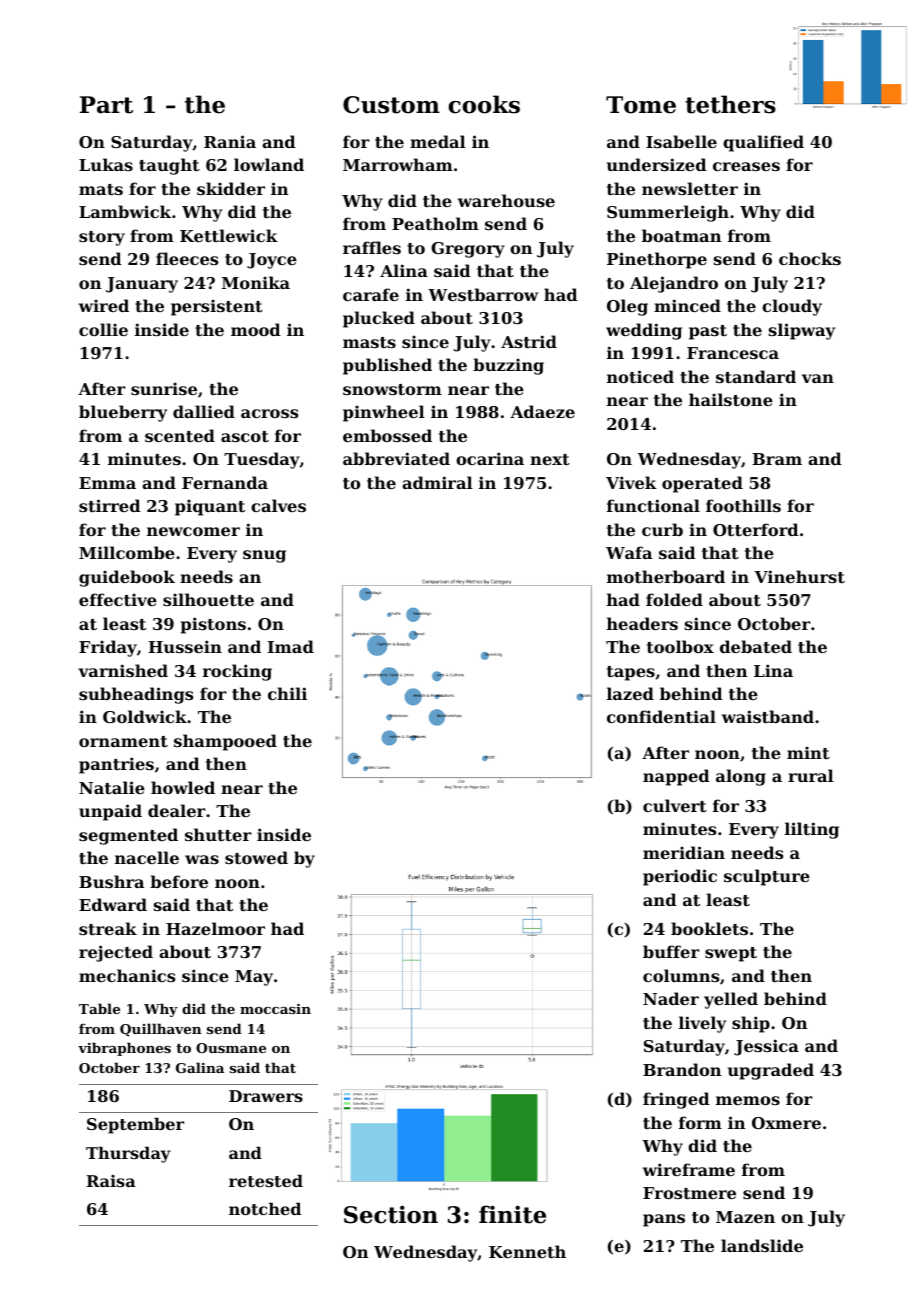 Image resolution: width=924 pixels, height=1308 pixels. I want to click on tethers, so click(730, 104).
